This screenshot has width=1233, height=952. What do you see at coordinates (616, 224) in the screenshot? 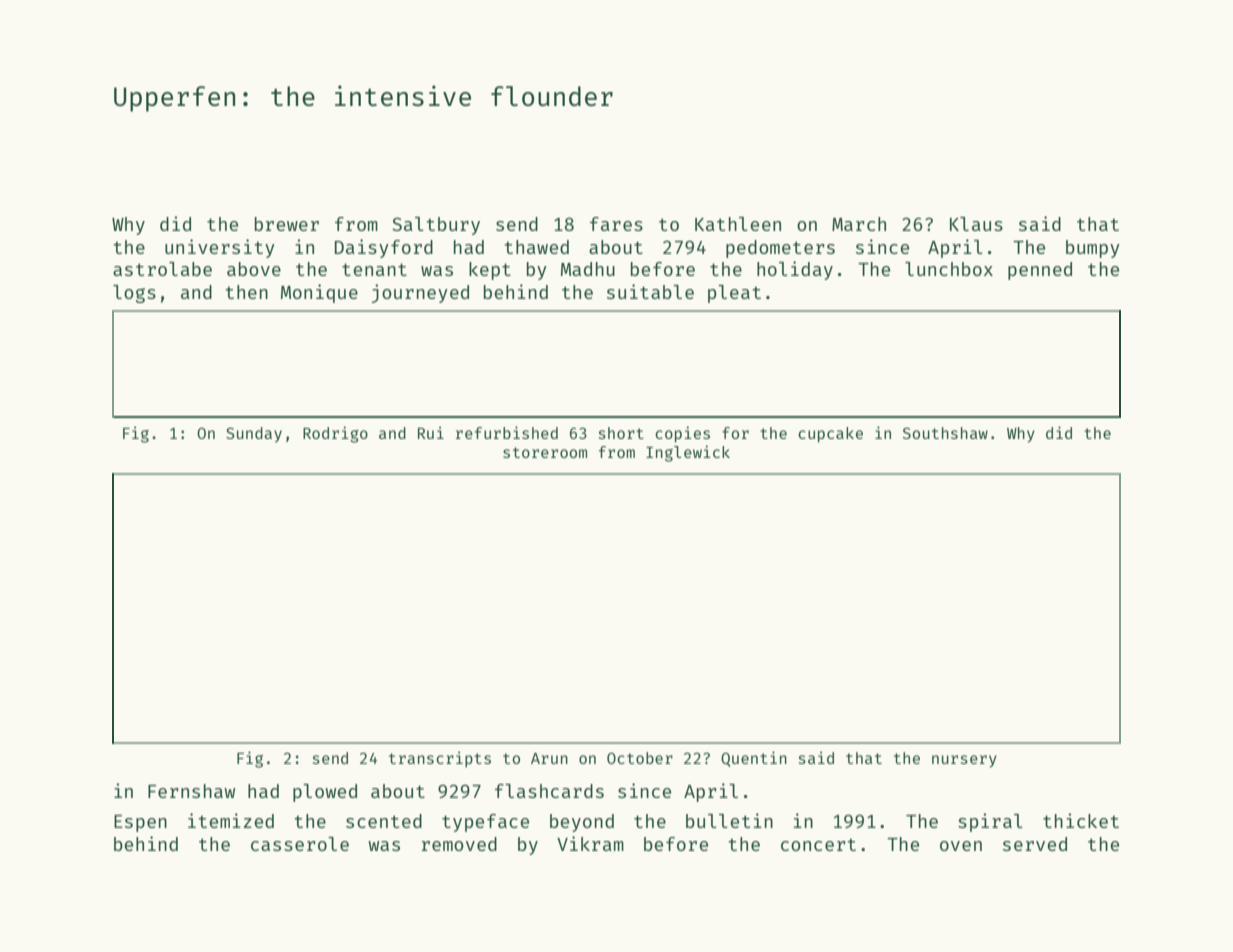
I see `fares` at bounding box center [616, 224].
